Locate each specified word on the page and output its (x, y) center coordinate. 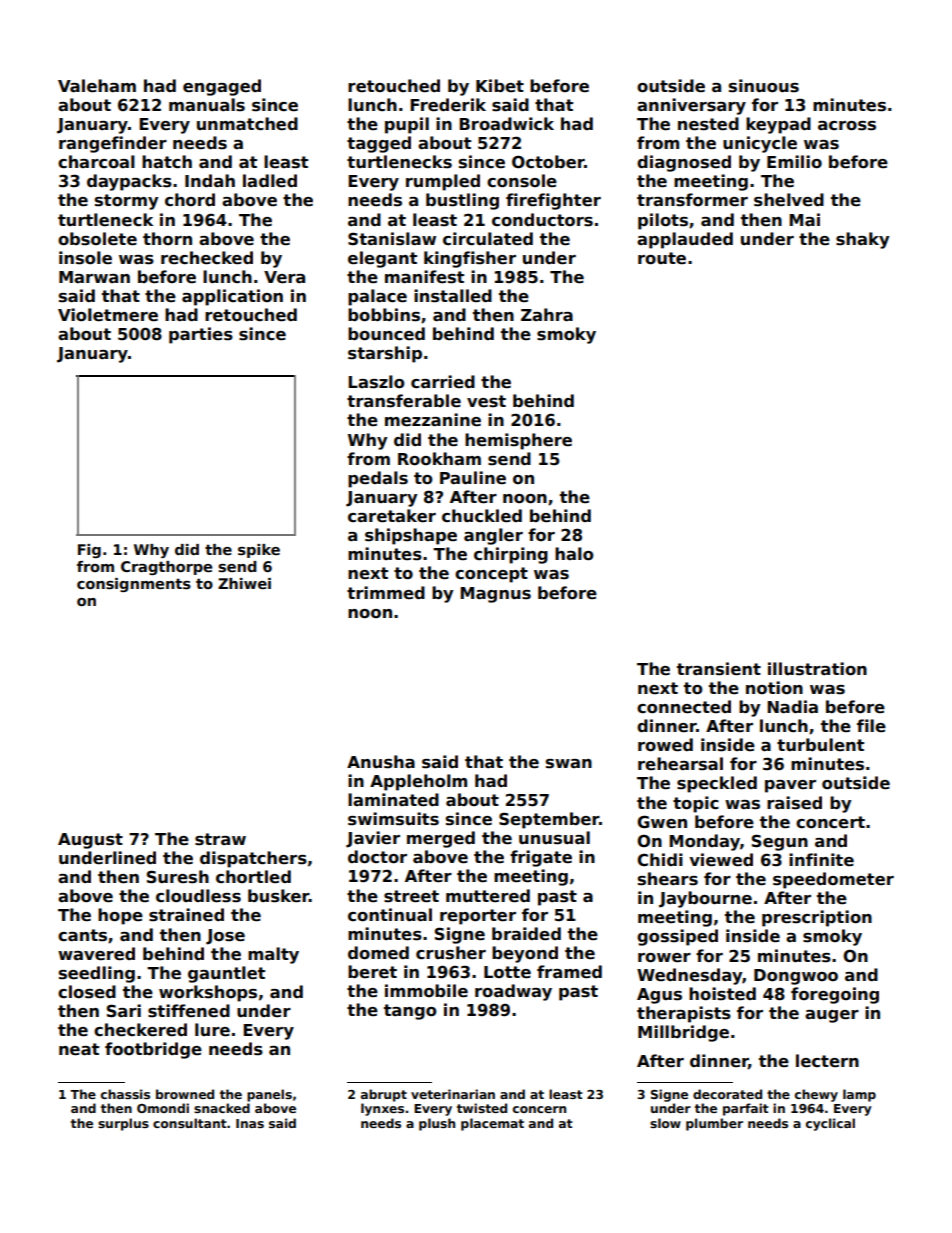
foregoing (835, 995)
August (90, 841)
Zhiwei (244, 583)
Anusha (381, 762)
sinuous (764, 86)
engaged (222, 87)
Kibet (500, 86)
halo (574, 554)
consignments (134, 585)
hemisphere (518, 441)
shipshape (411, 536)
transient (719, 669)
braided (526, 934)
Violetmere (108, 315)
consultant (190, 1123)
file (871, 726)
